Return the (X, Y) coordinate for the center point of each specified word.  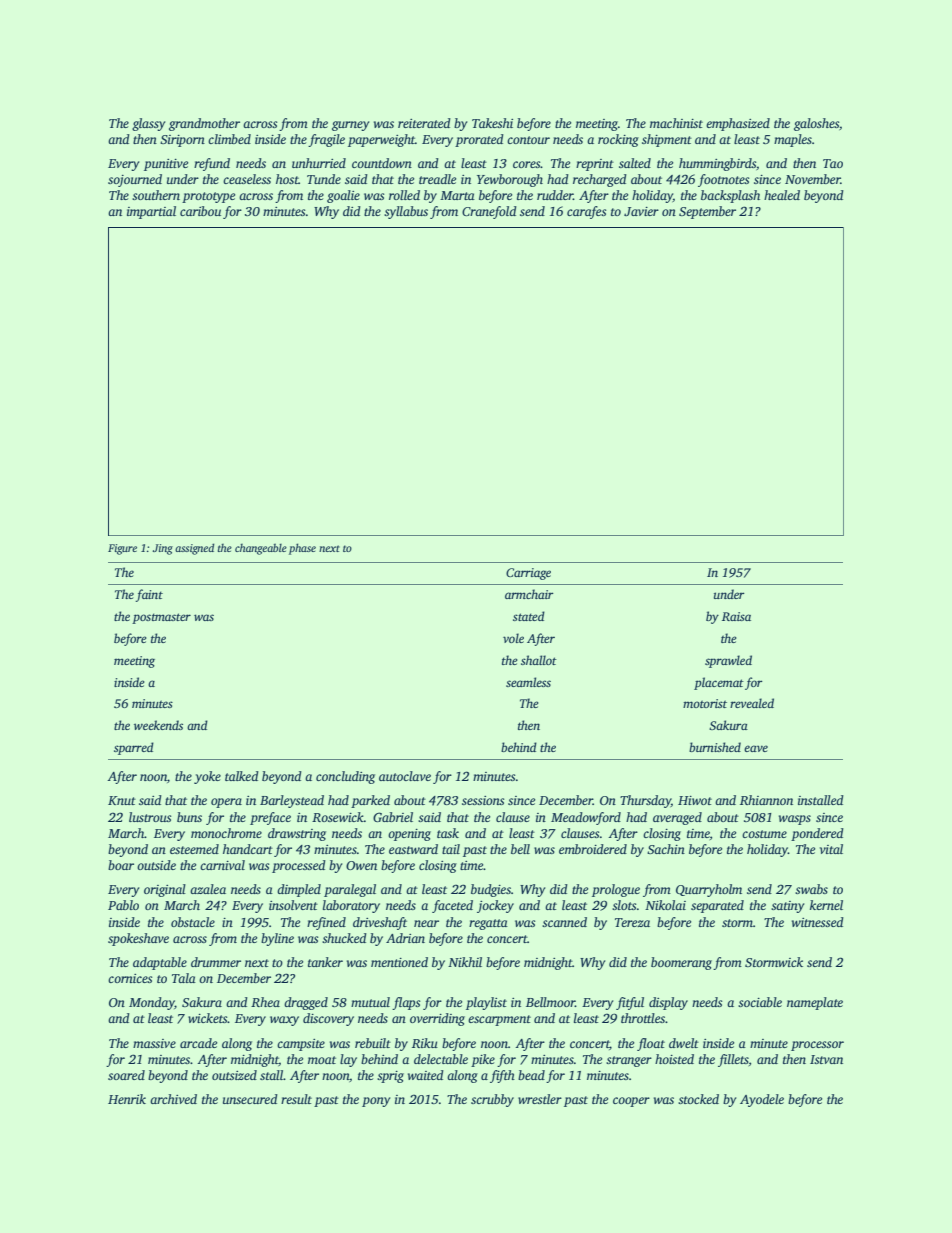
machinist (676, 123)
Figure (122, 549)
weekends (158, 725)
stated (529, 616)
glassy (148, 124)
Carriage (528, 574)
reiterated (424, 123)
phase (302, 549)
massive (154, 1043)
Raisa (736, 616)
